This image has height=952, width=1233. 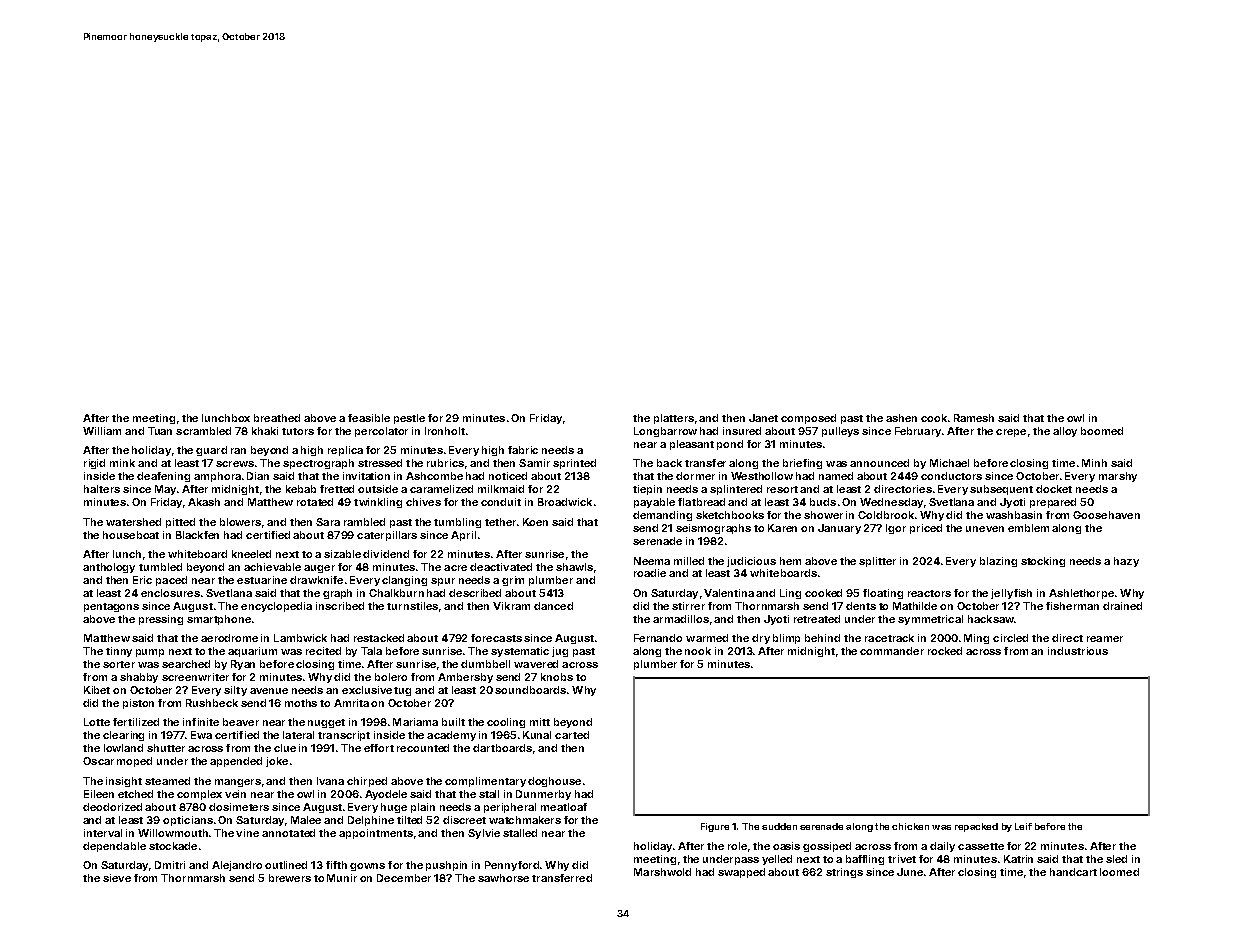 I want to click on gowns, so click(x=367, y=867).
